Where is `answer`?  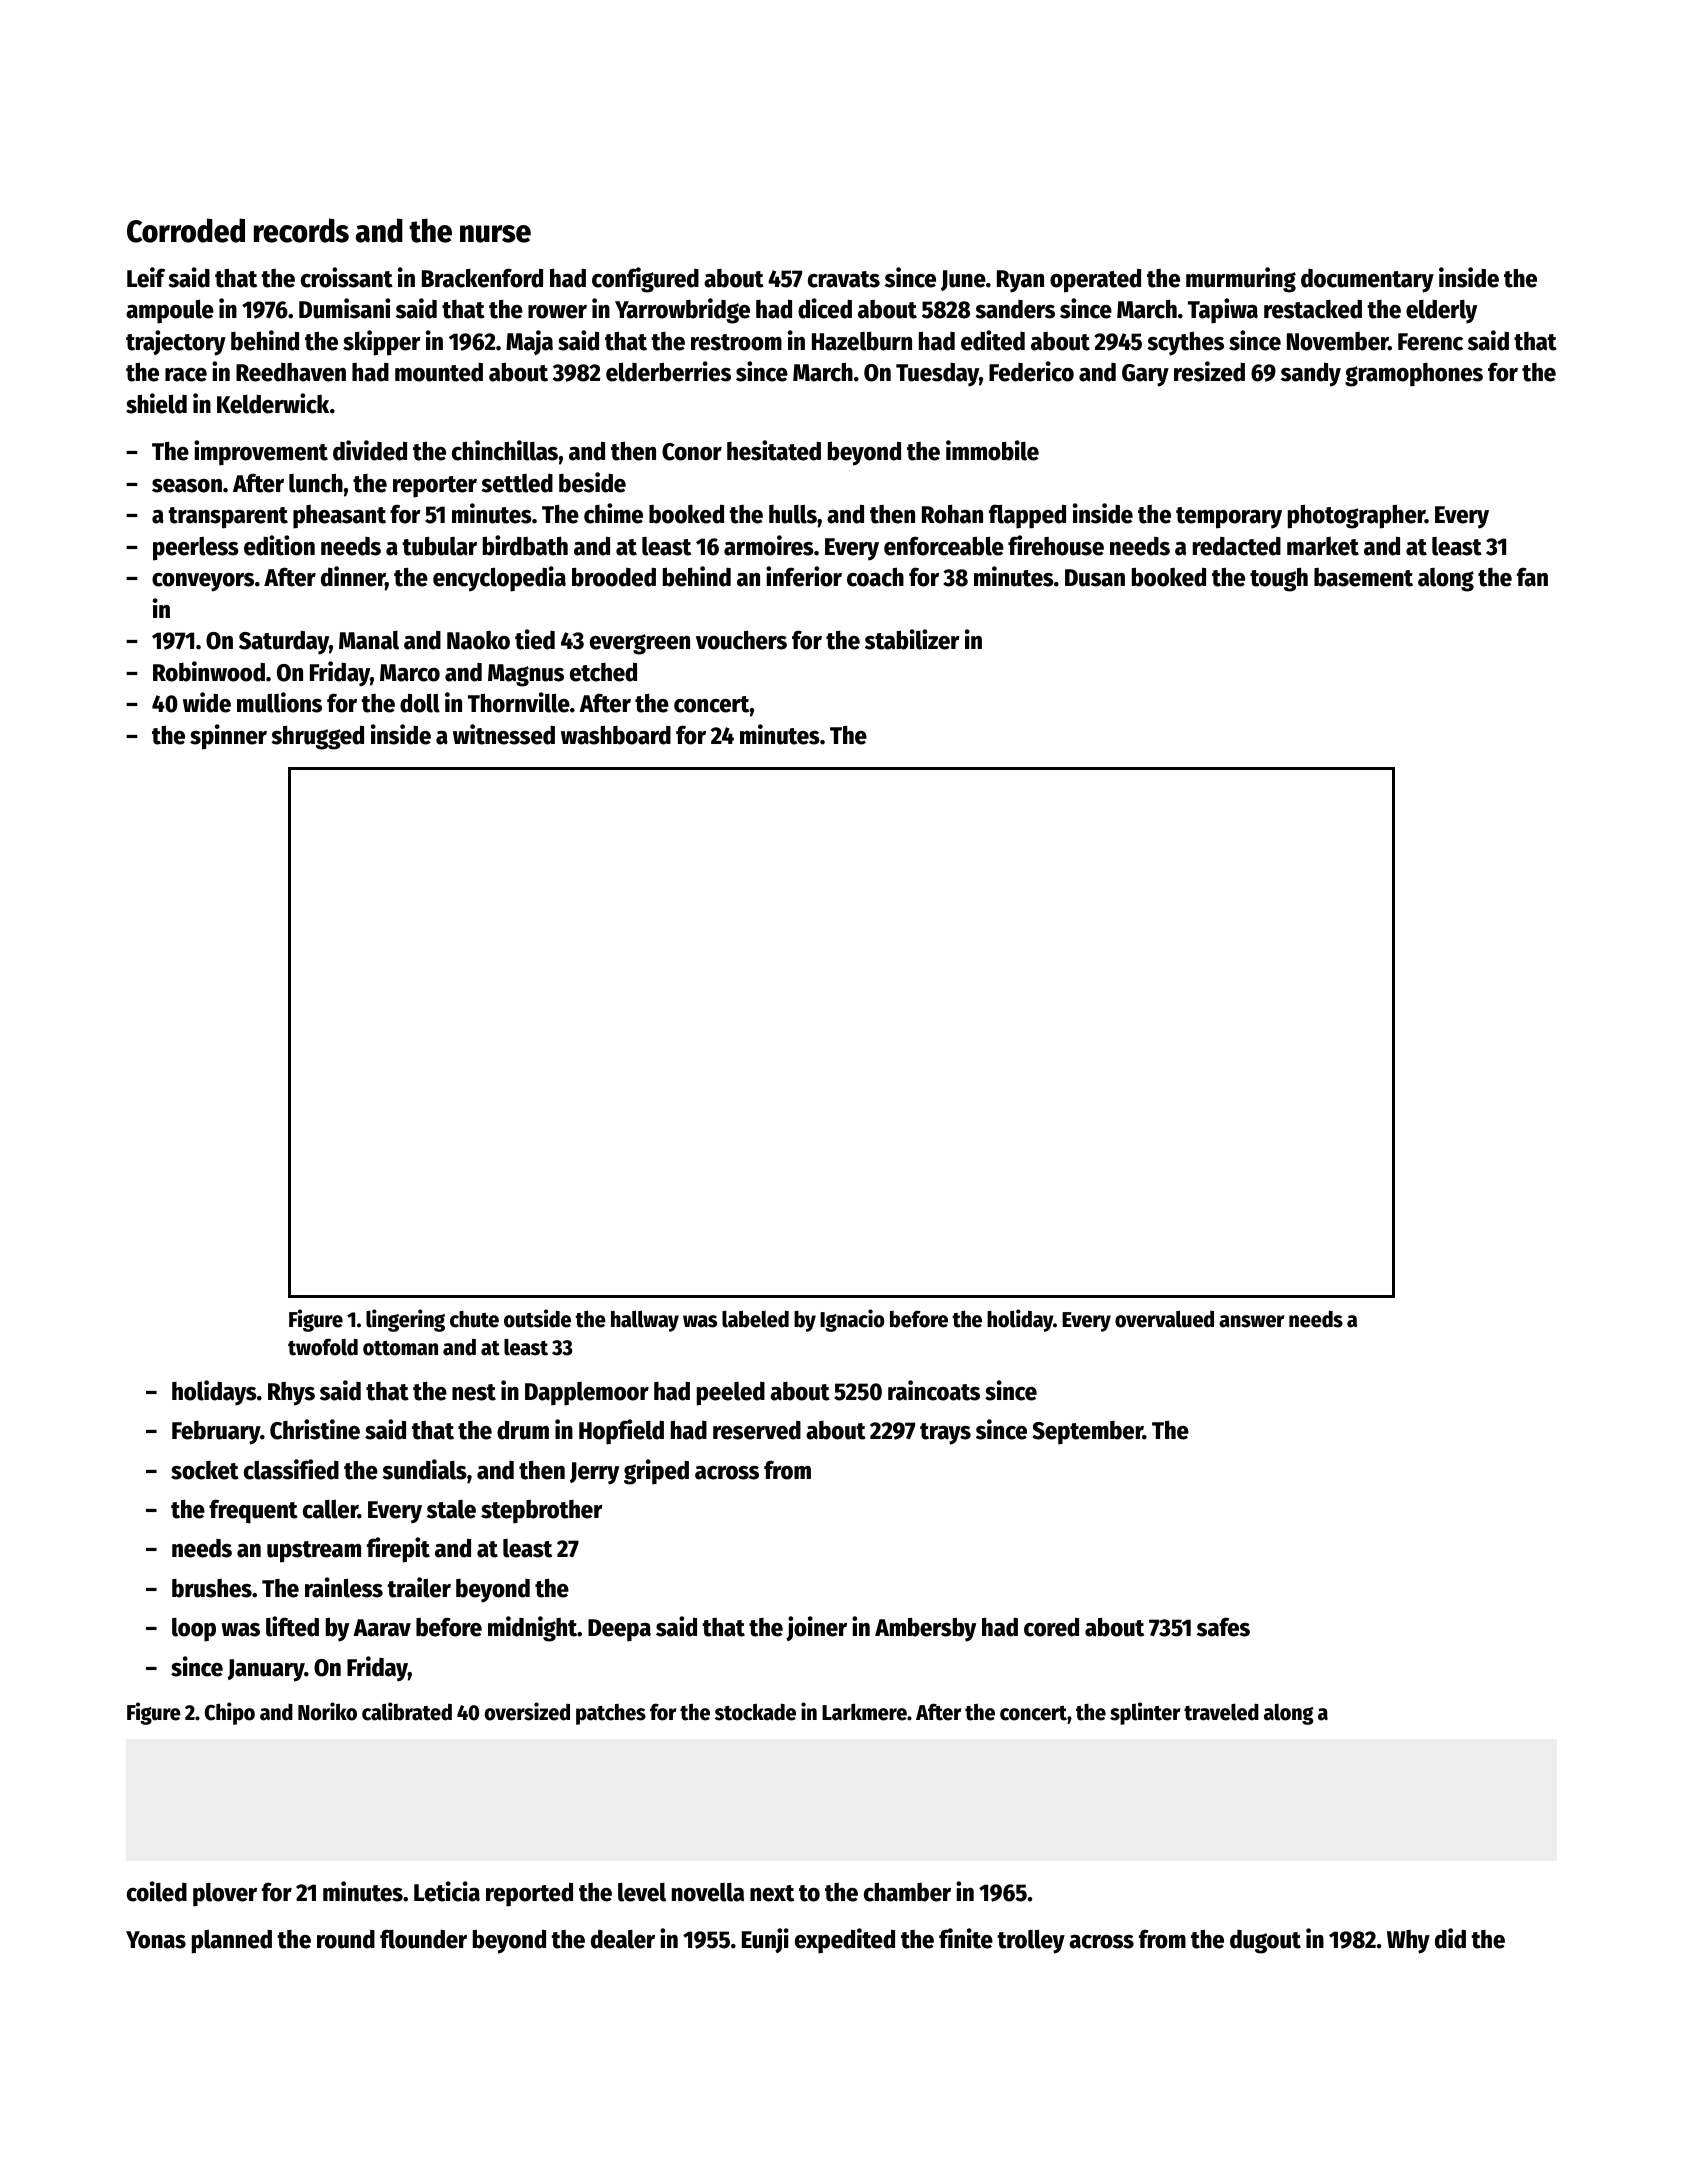 answer is located at coordinates (1251, 1321).
